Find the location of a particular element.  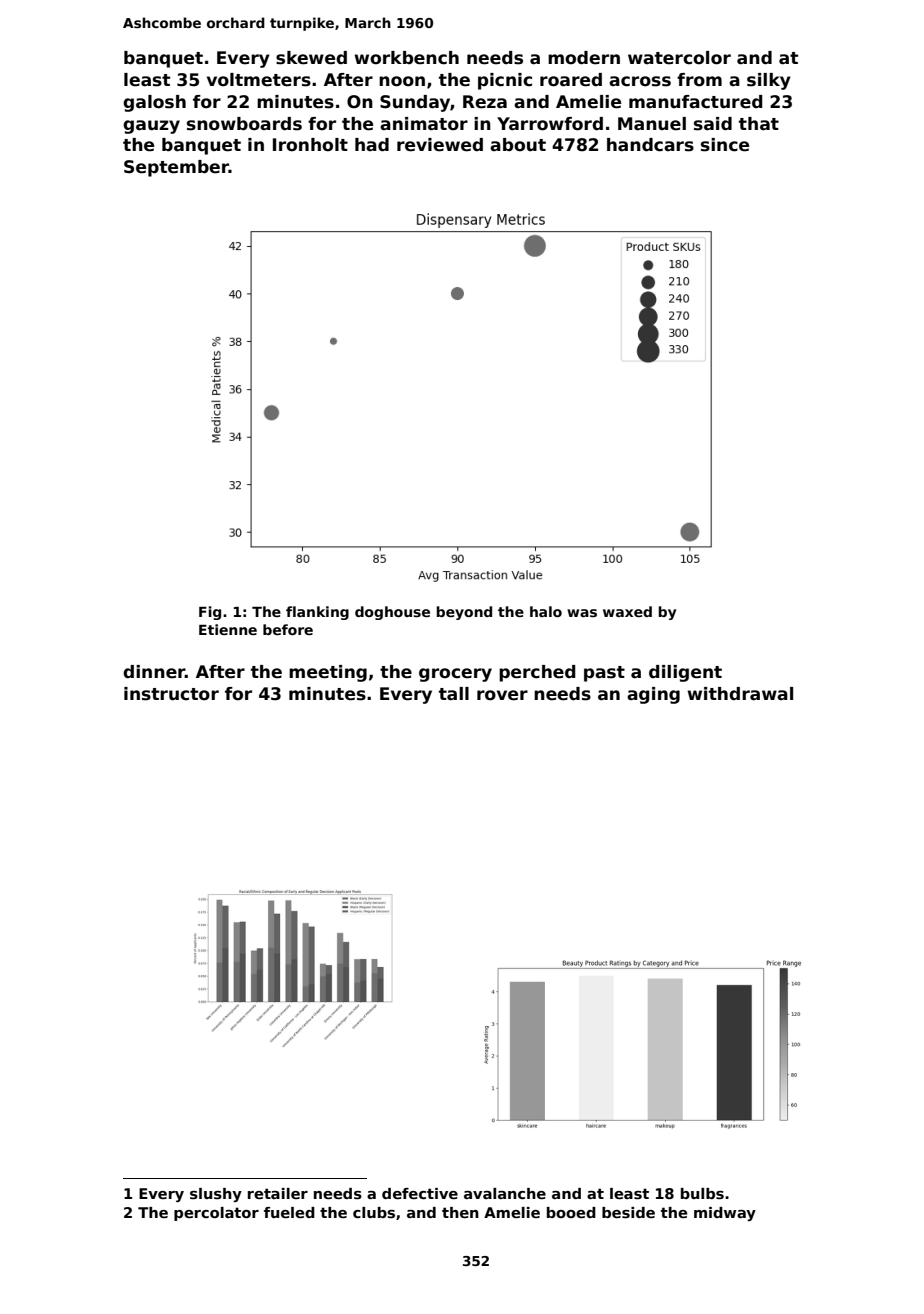

silky is located at coordinates (769, 81).
